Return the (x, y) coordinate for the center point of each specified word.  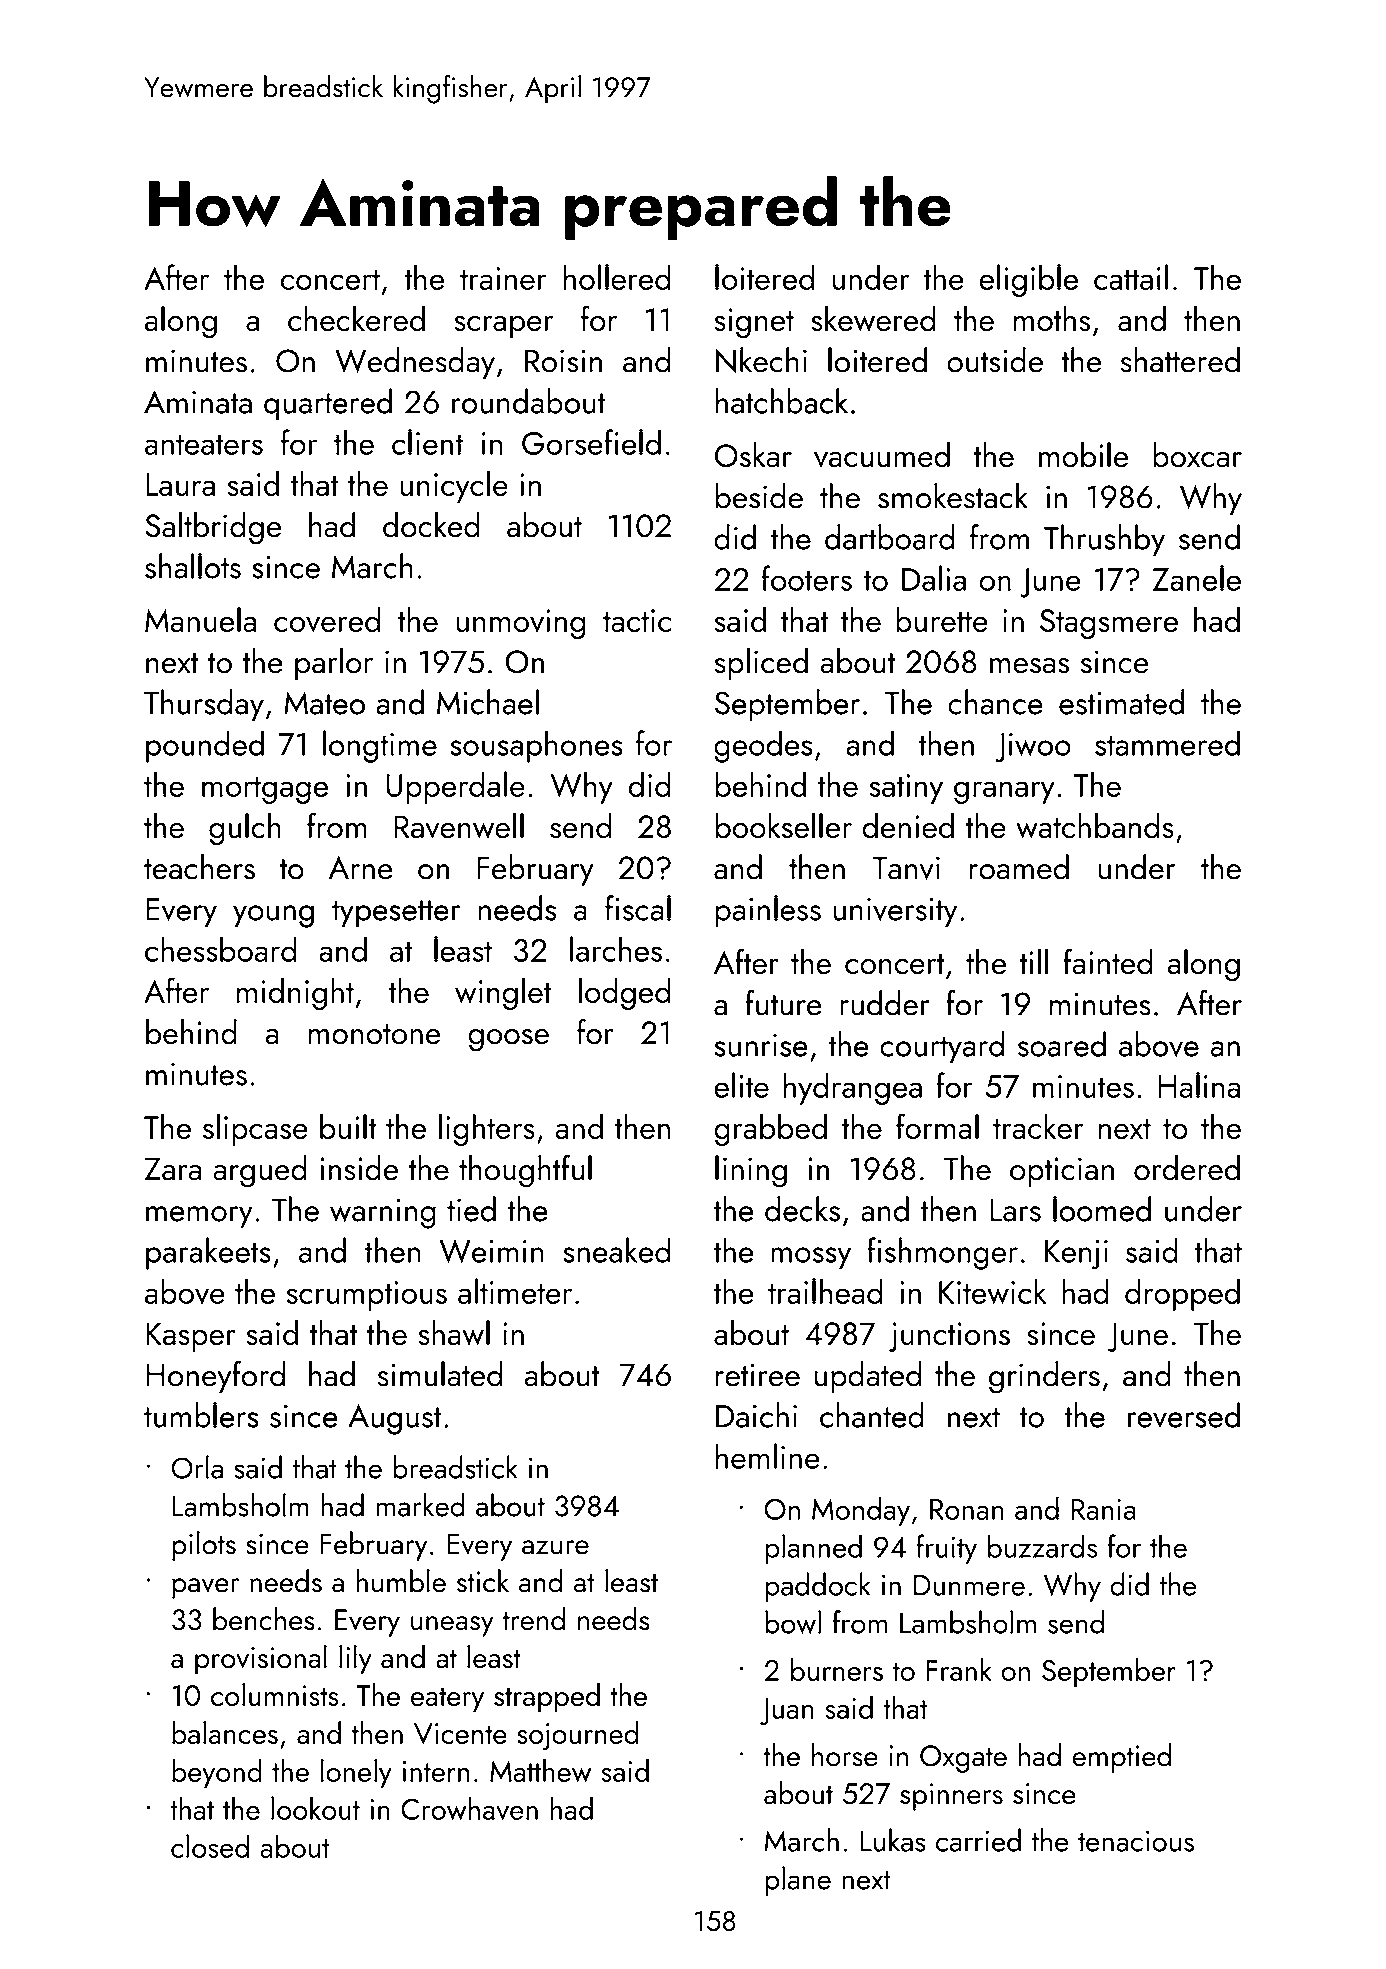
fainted (1108, 961)
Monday (861, 1511)
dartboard (890, 537)
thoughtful (525, 1171)
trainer (503, 278)
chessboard (221, 949)
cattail (1131, 277)
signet (754, 323)
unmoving (521, 624)
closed (210, 1846)
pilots (204, 1546)
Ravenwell (459, 826)
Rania (1103, 1509)
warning (383, 1213)
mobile (1084, 455)
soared (1062, 1044)
